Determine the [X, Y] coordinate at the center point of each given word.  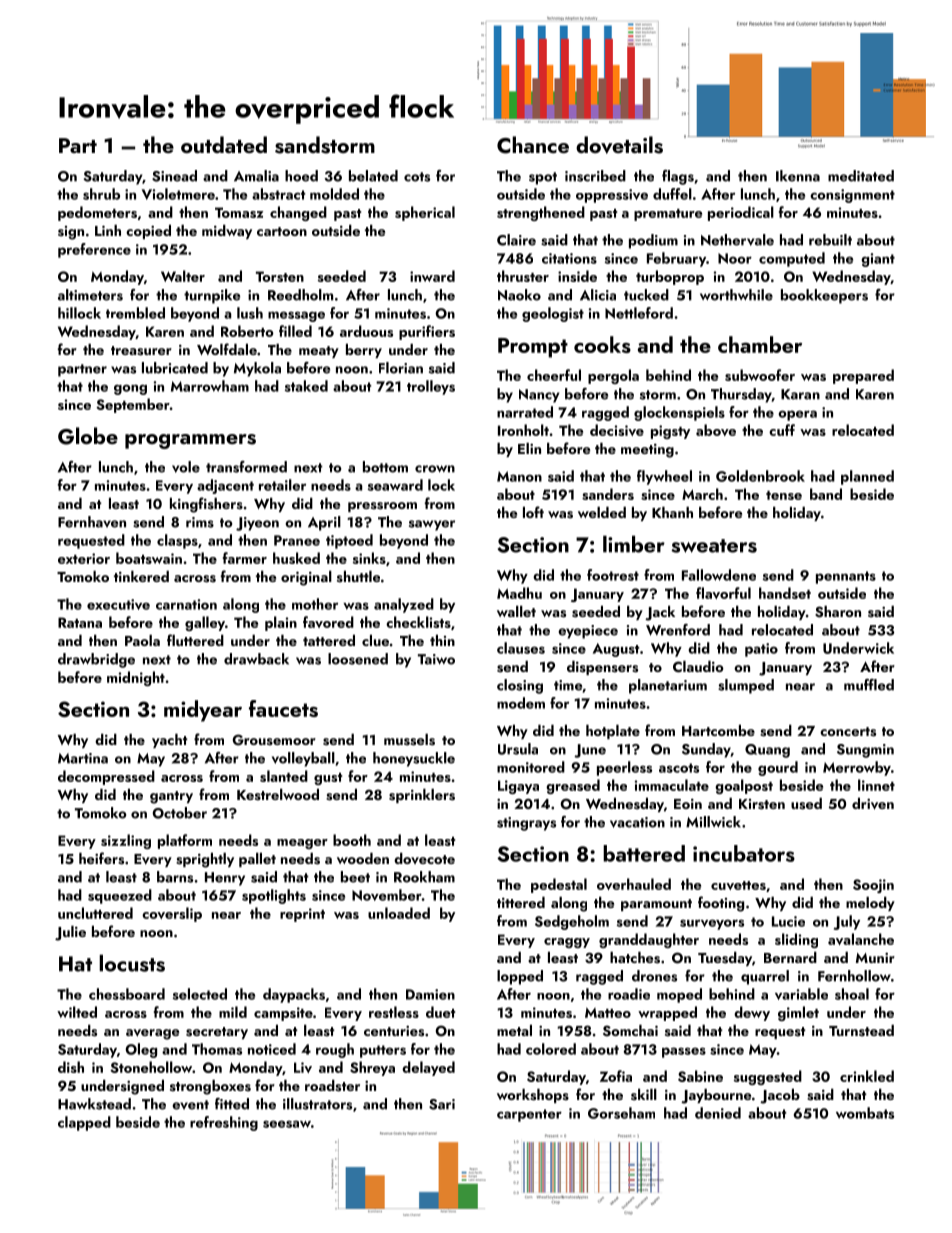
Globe [88, 436]
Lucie [788, 921]
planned [867, 477]
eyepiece [588, 632]
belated [373, 176]
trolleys [431, 387]
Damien [430, 994]
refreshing [224, 1123]
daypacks [294, 995]
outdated [224, 144]
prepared [863, 376]
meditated [861, 176]
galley [205, 623]
